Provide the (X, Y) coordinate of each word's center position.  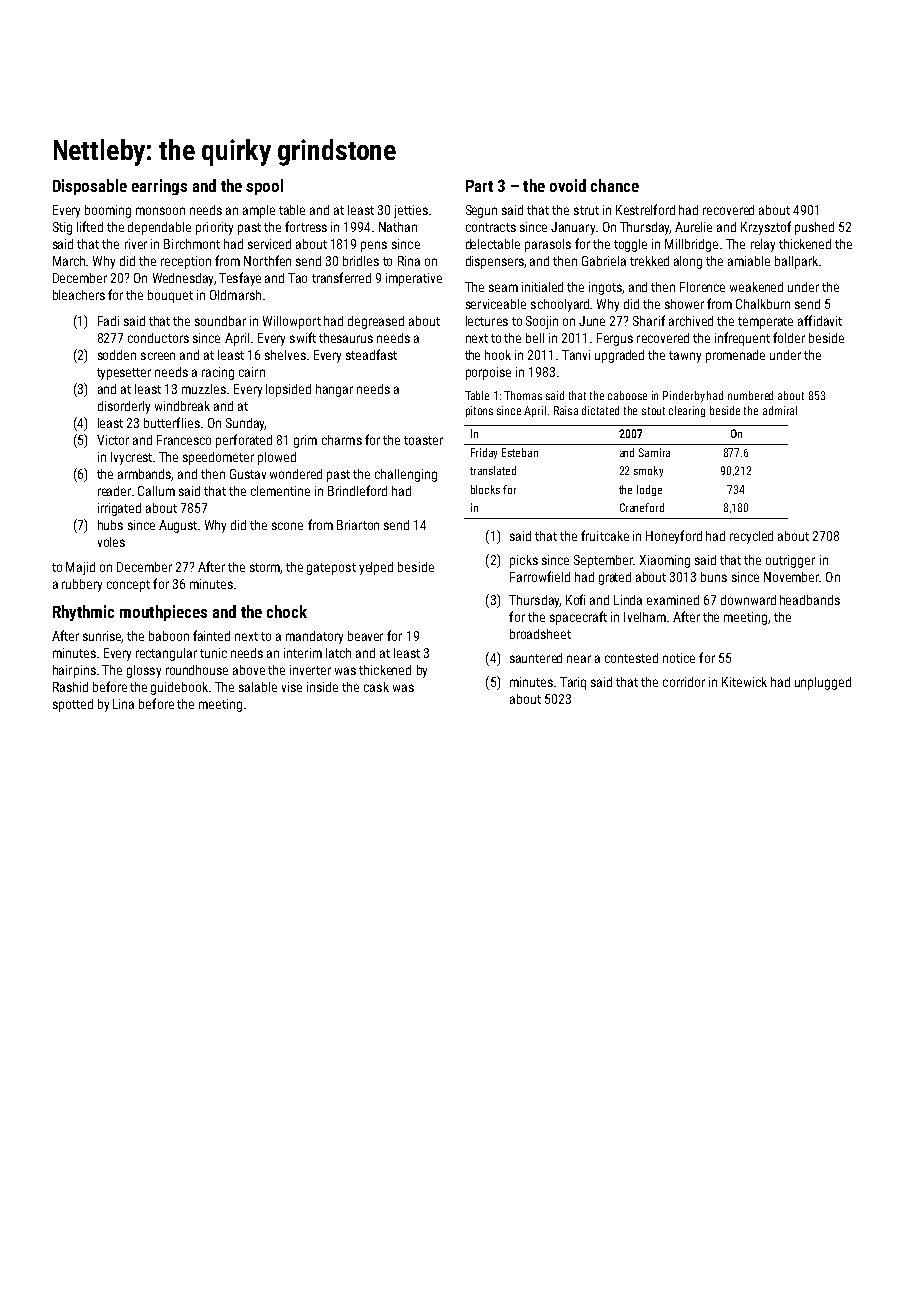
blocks (485, 489)
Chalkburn (763, 304)
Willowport (292, 322)
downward (748, 600)
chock (287, 611)
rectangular (166, 654)
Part (479, 186)
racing (218, 373)
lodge (649, 490)
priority (214, 228)
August (178, 526)
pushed (814, 228)
